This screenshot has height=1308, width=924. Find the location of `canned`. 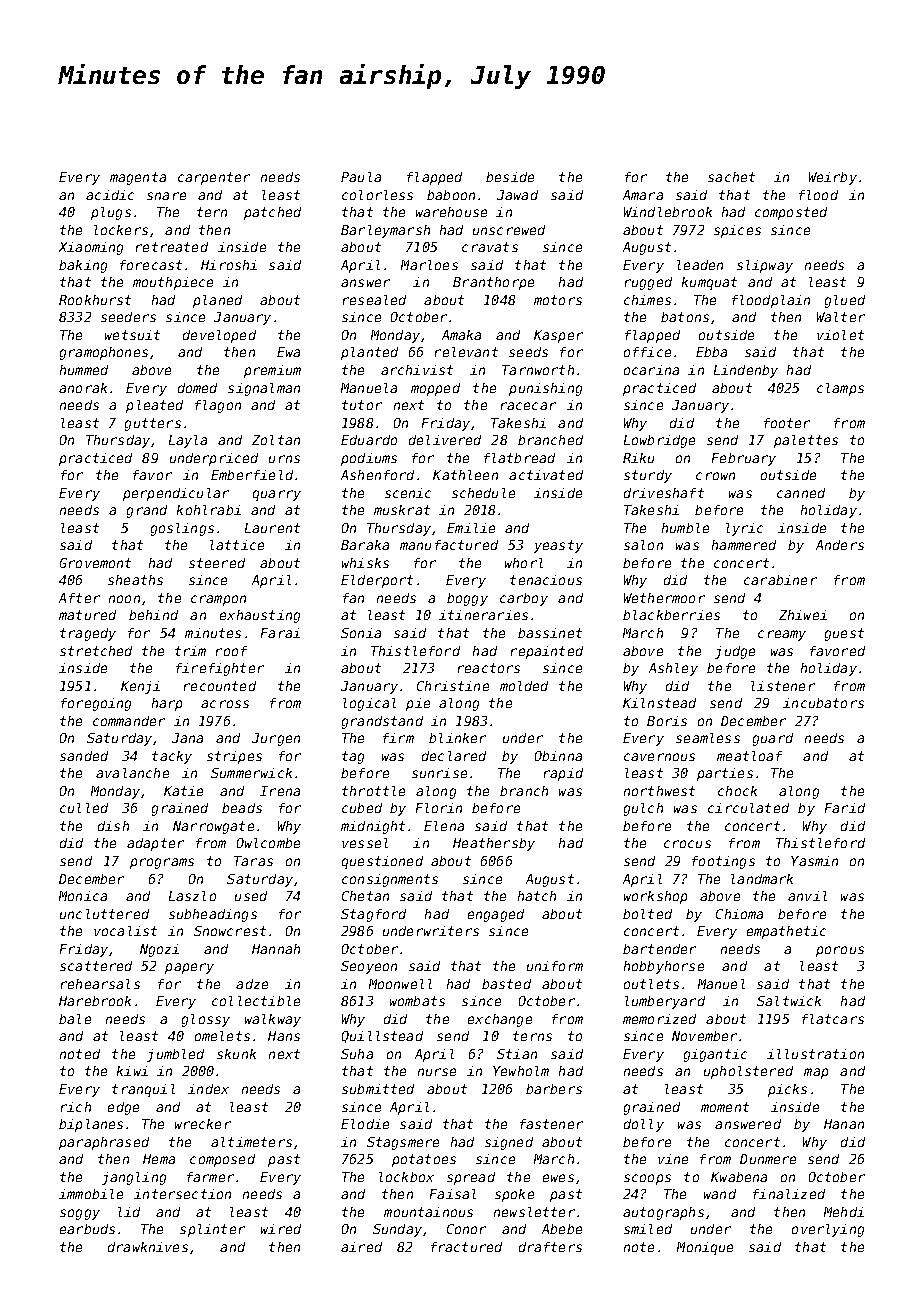

canned is located at coordinates (801, 493).
